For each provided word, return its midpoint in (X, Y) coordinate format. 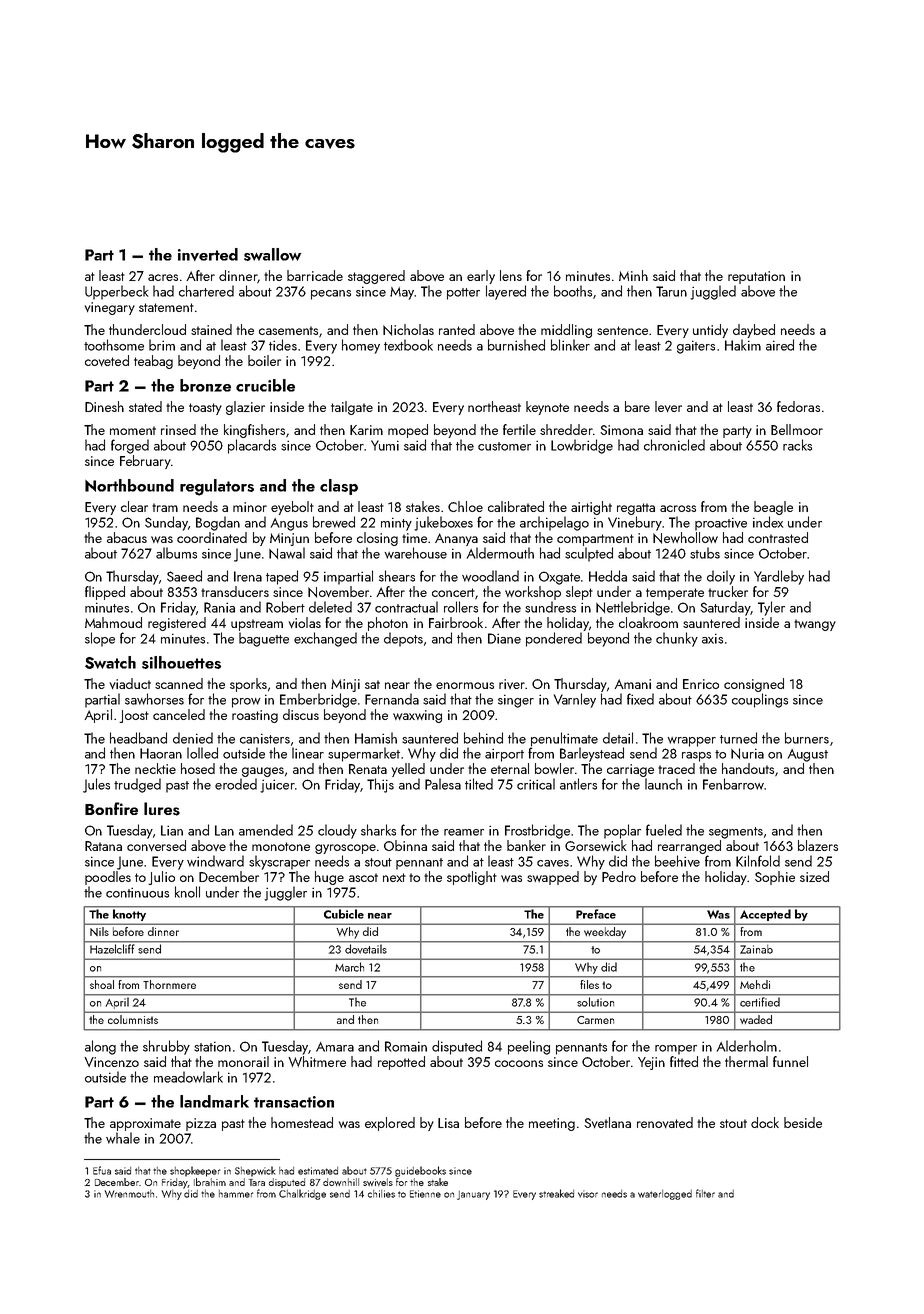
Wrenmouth (129, 1194)
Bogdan (218, 523)
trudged (137, 785)
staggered (376, 277)
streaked (556, 1193)
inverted (208, 254)
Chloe (465, 506)
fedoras (798, 406)
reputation (756, 277)
